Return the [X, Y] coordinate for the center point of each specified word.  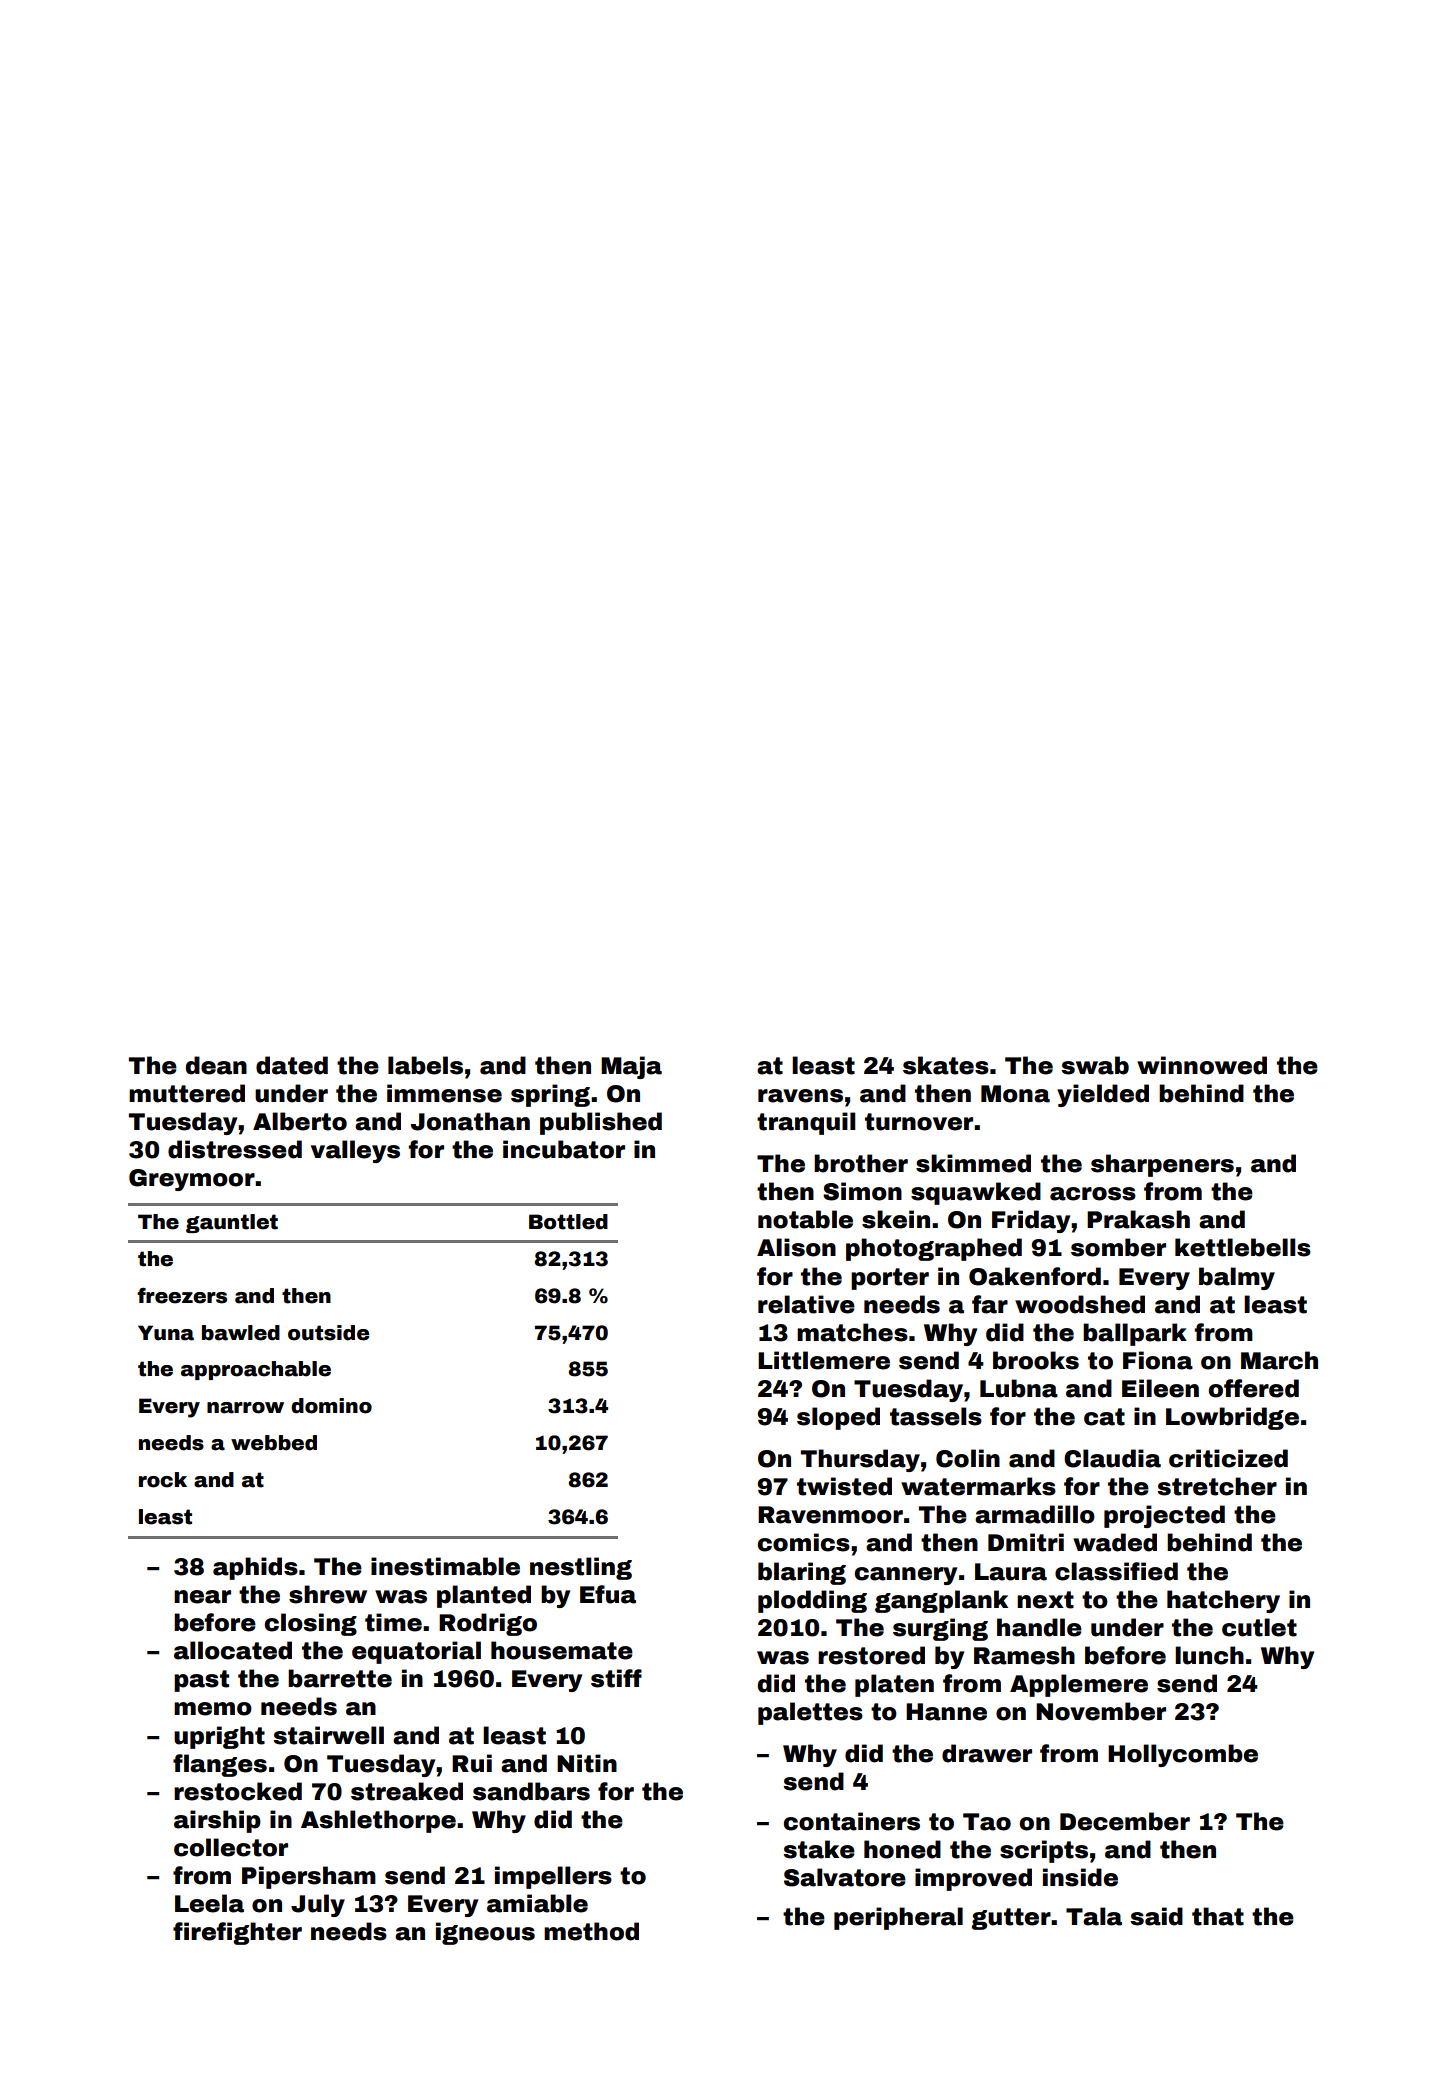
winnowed [1202, 1065]
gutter [1011, 1919]
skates [946, 1065]
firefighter [237, 1933]
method [591, 1931]
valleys [355, 1151]
